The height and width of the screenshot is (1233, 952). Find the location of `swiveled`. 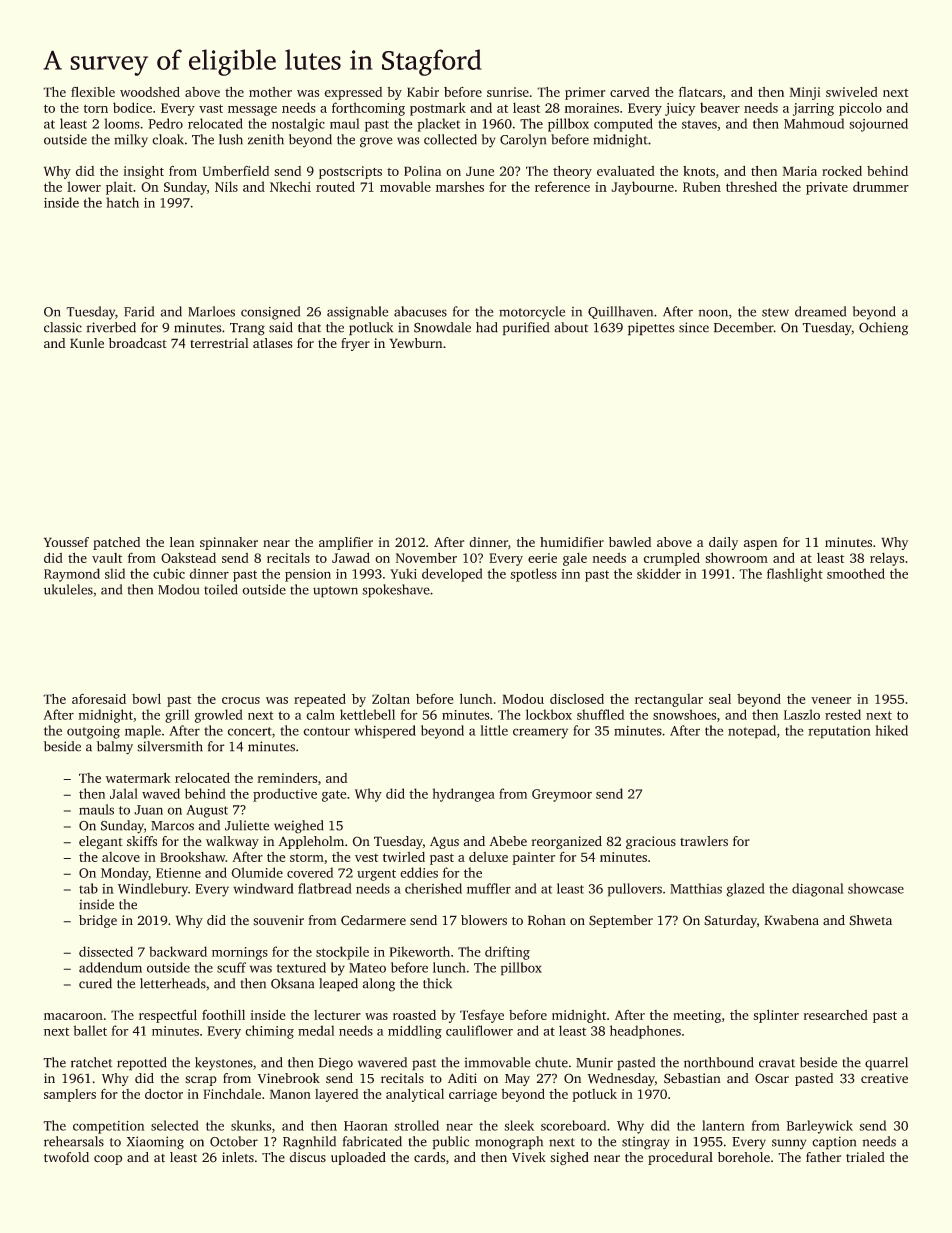

swiveled is located at coordinates (852, 92).
